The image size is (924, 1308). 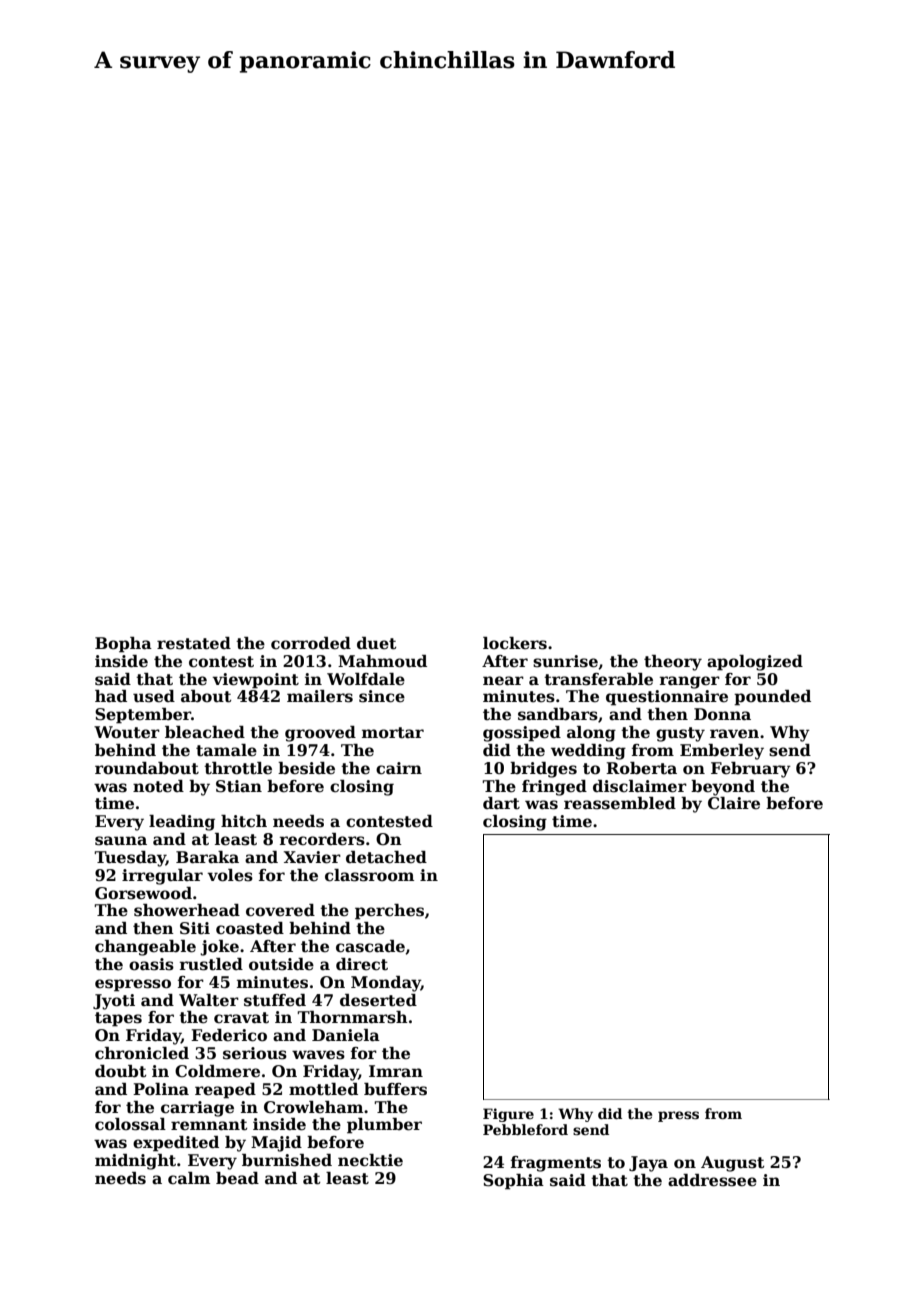 I want to click on apologized, so click(x=755, y=663).
